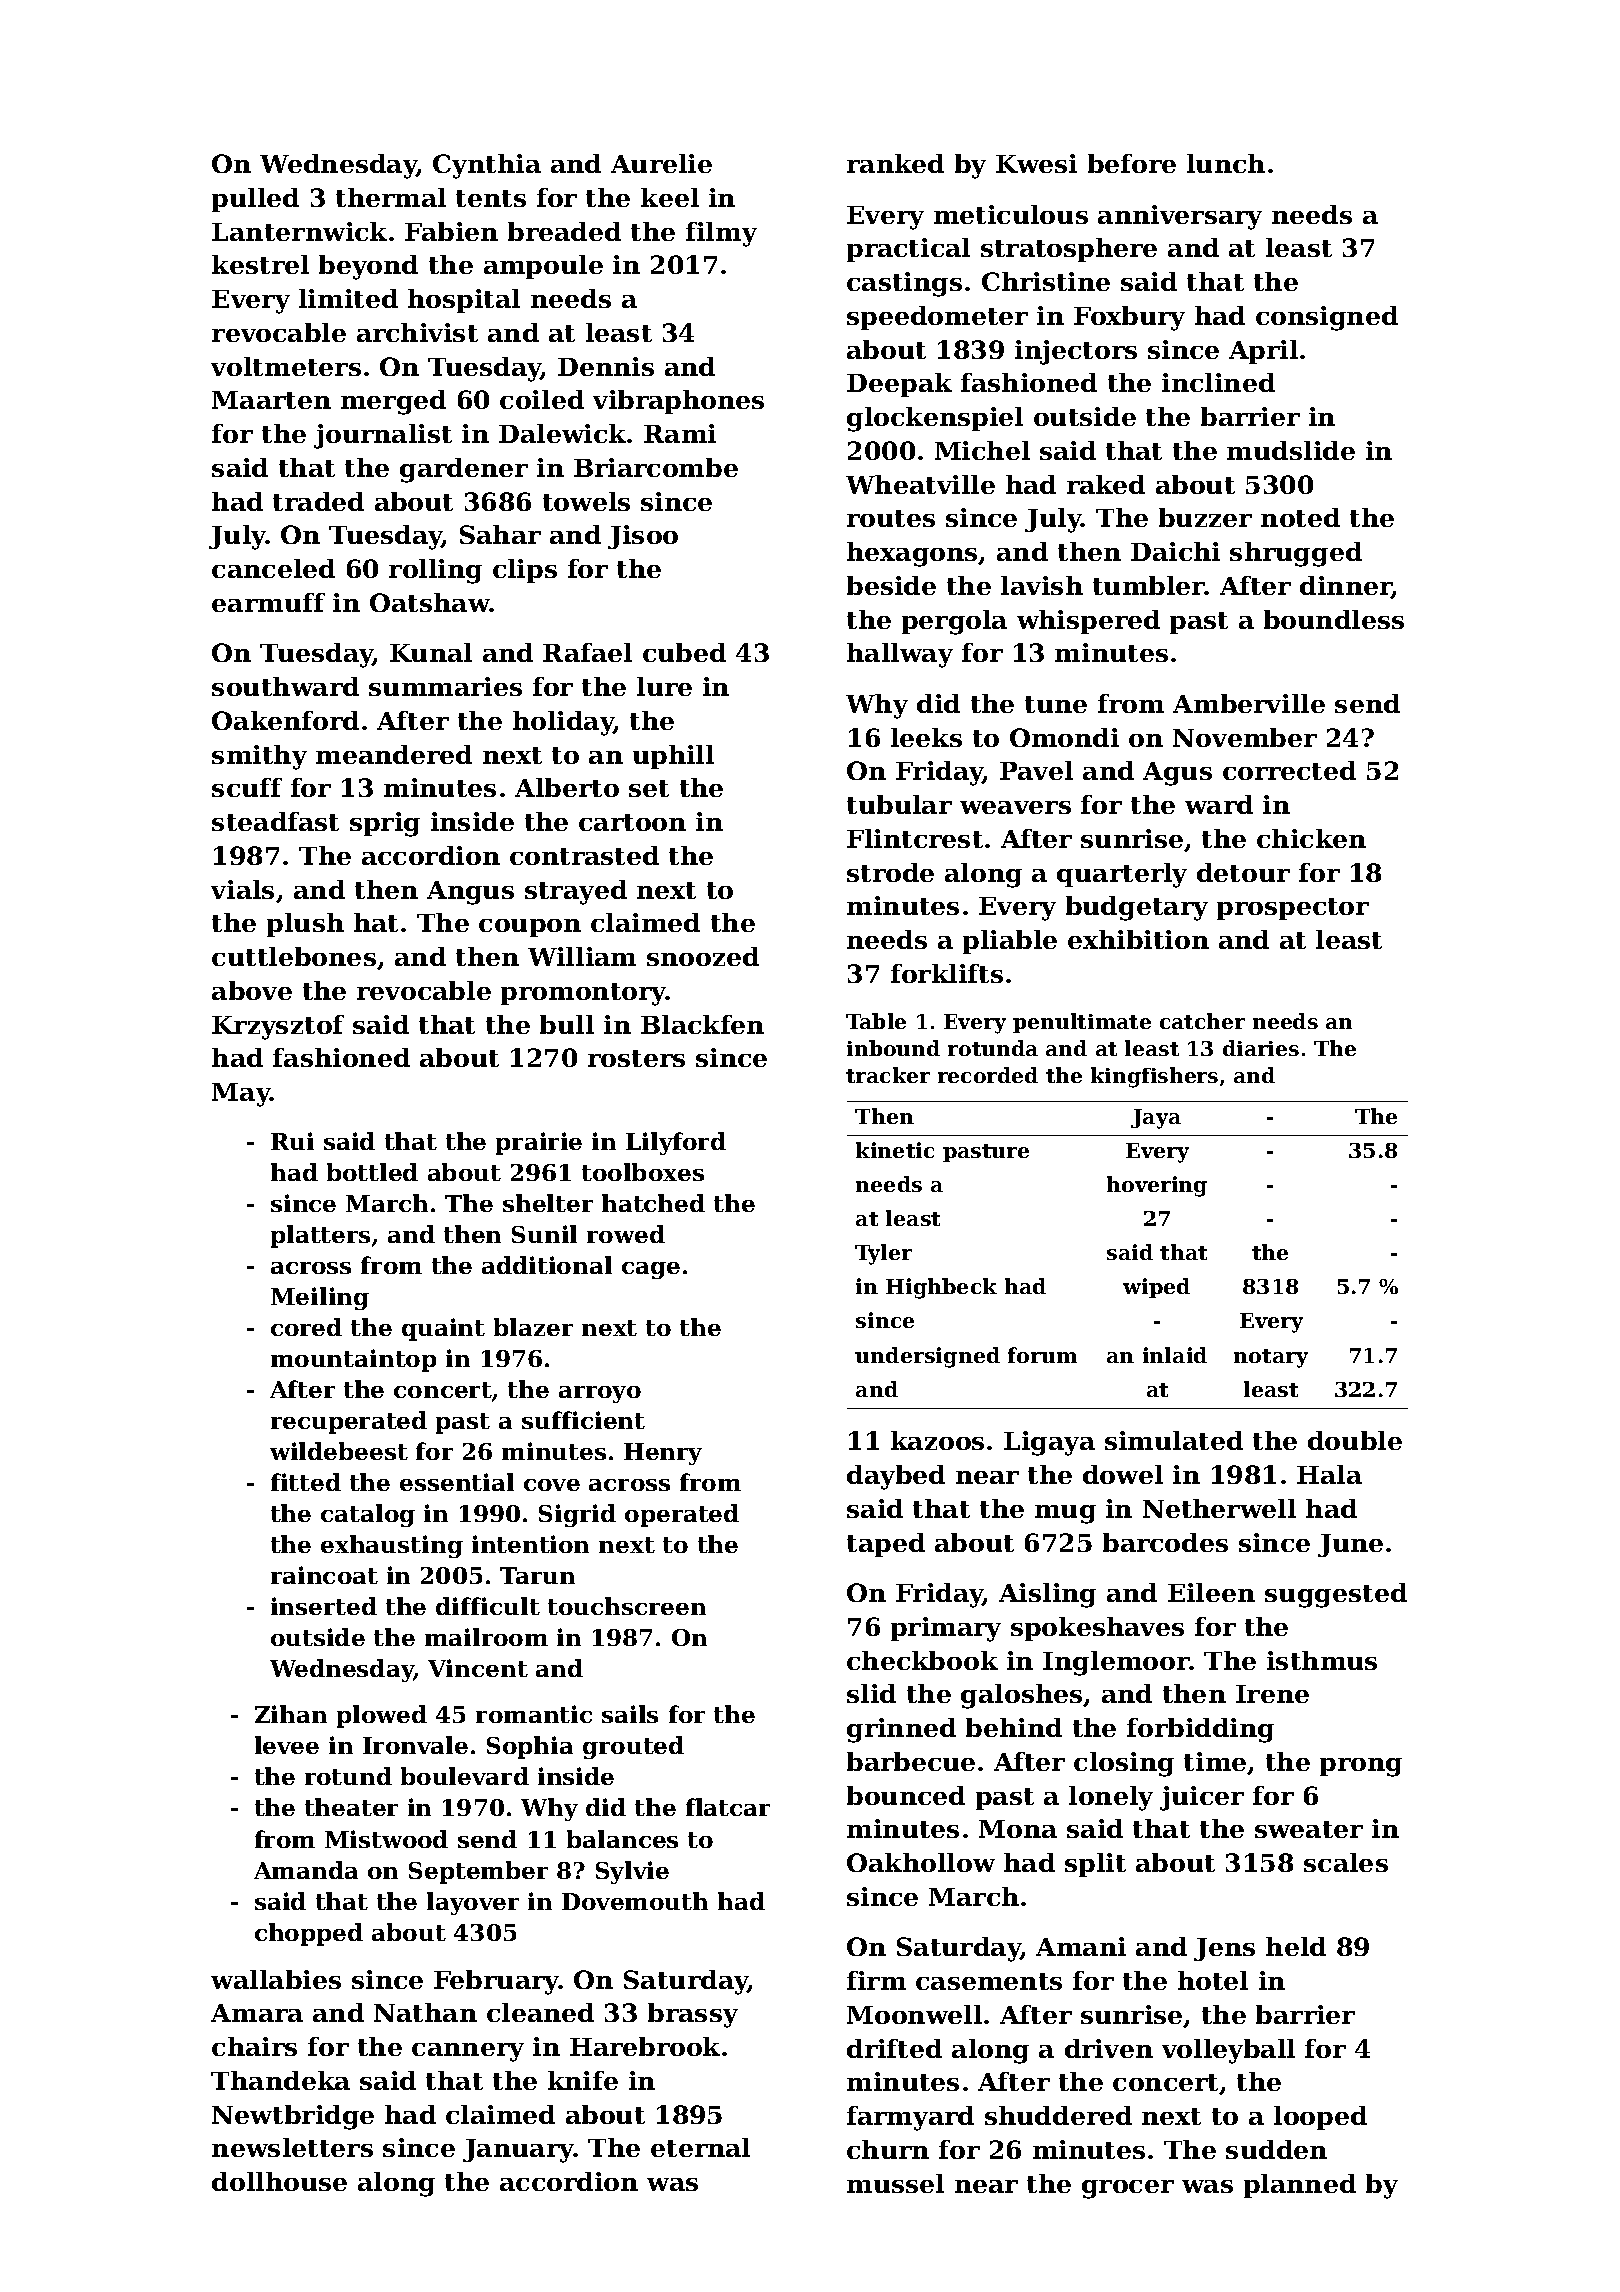 This image has height=2292, width=1620. I want to click on cuttlebones, so click(294, 956).
